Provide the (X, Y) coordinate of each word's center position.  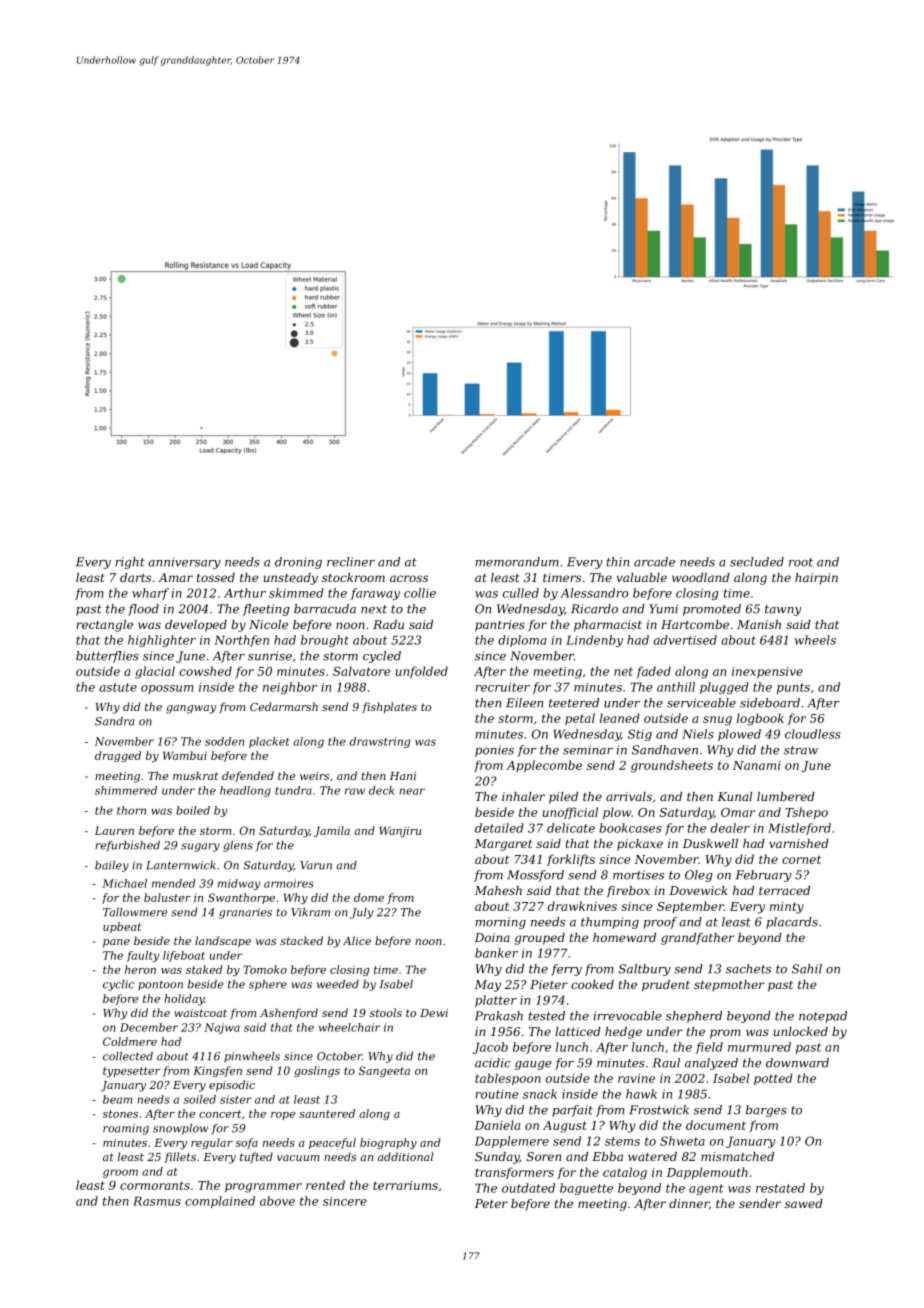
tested (547, 1016)
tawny (783, 610)
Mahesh (498, 890)
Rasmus (157, 1201)
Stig (640, 735)
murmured (759, 1047)
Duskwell (710, 843)
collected (128, 1056)
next (374, 609)
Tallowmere (135, 912)
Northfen (241, 641)
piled (563, 798)
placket (269, 742)
